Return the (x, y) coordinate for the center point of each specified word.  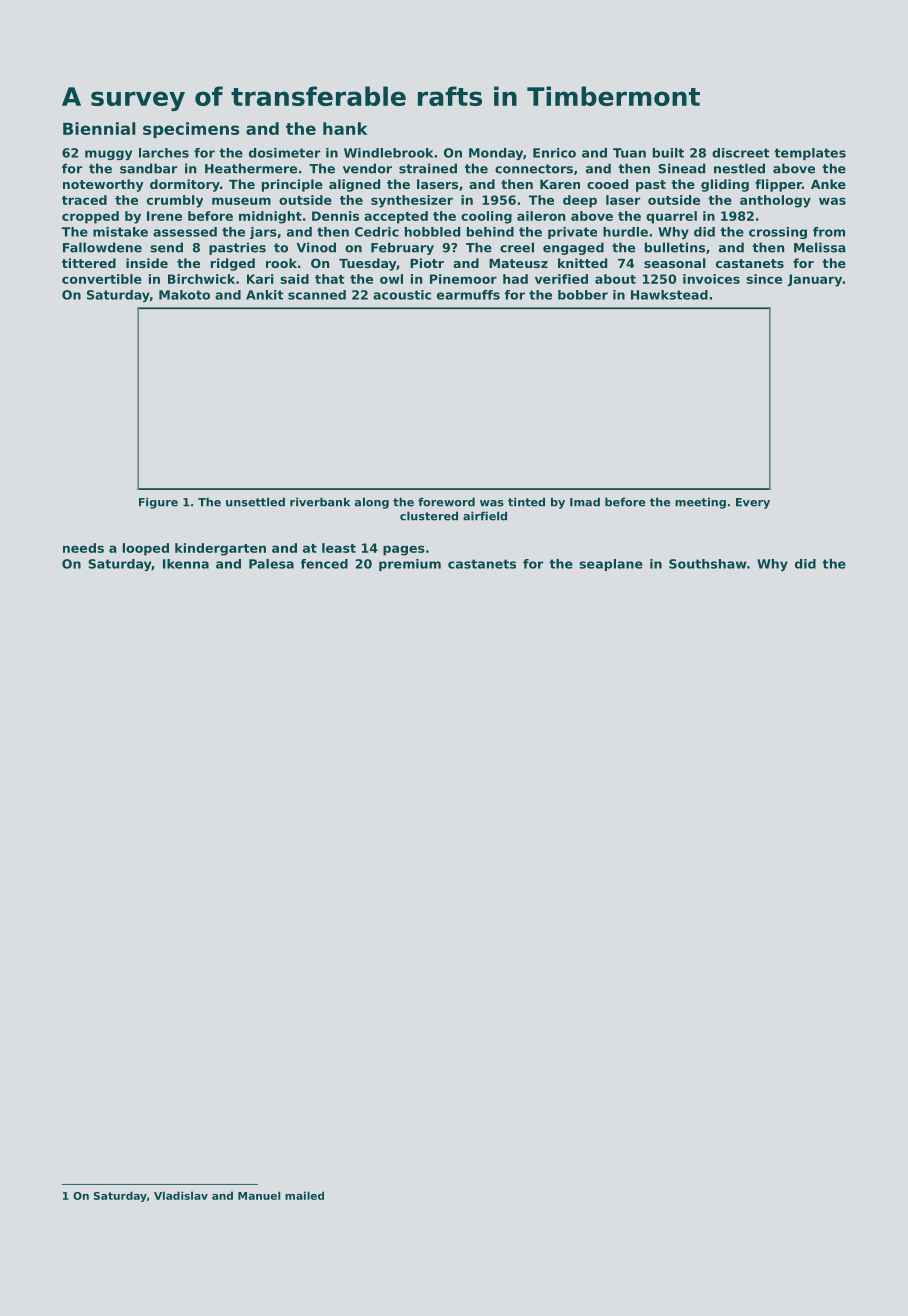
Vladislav (181, 1195)
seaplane (611, 565)
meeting (700, 503)
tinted (526, 502)
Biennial (99, 128)
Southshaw (707, 564)
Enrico (554, 153)
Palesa (271, 564)
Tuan (629, 153)
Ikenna (186, 564)
